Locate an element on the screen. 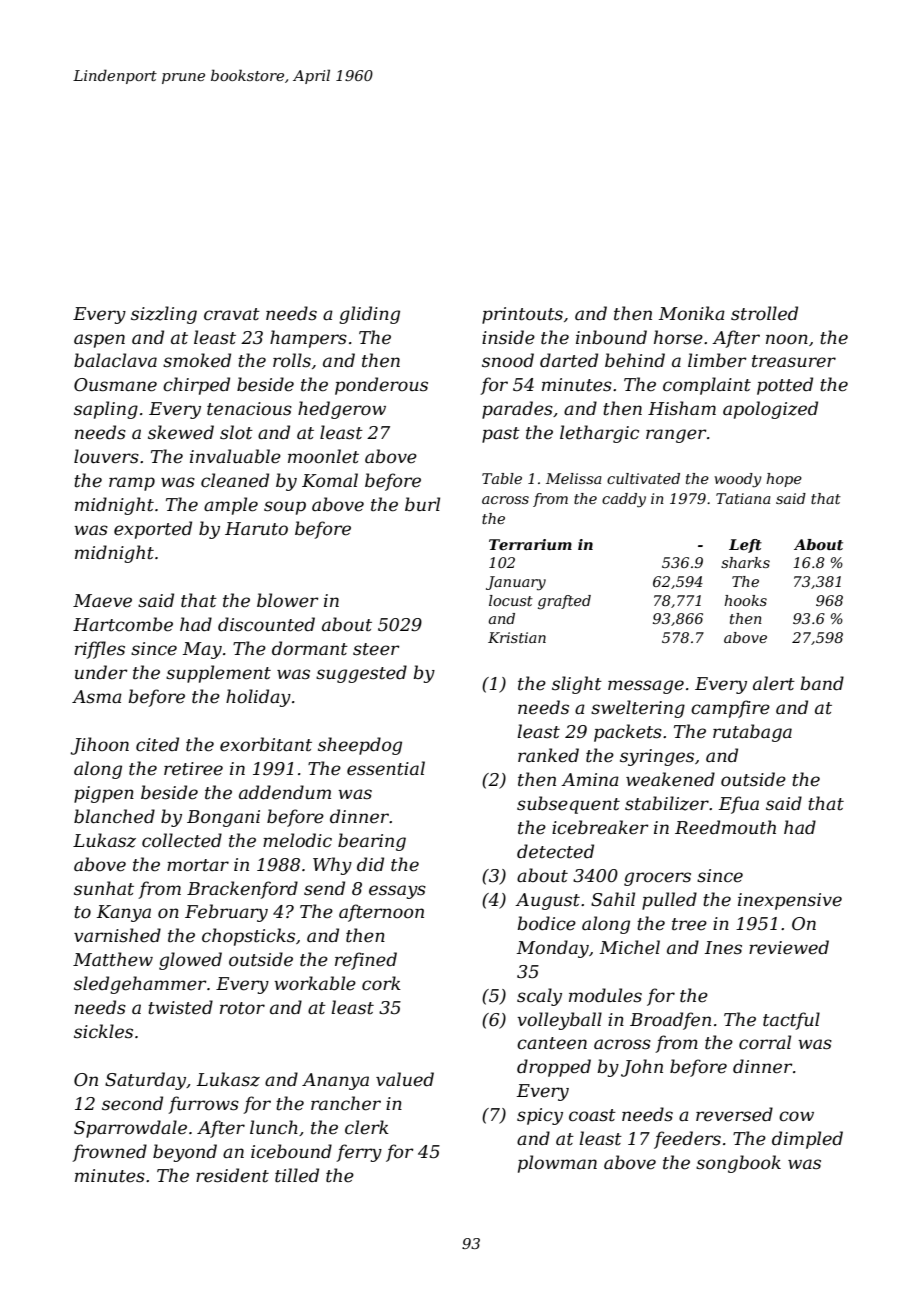  Kristian is located at coordinates (517, 637).
